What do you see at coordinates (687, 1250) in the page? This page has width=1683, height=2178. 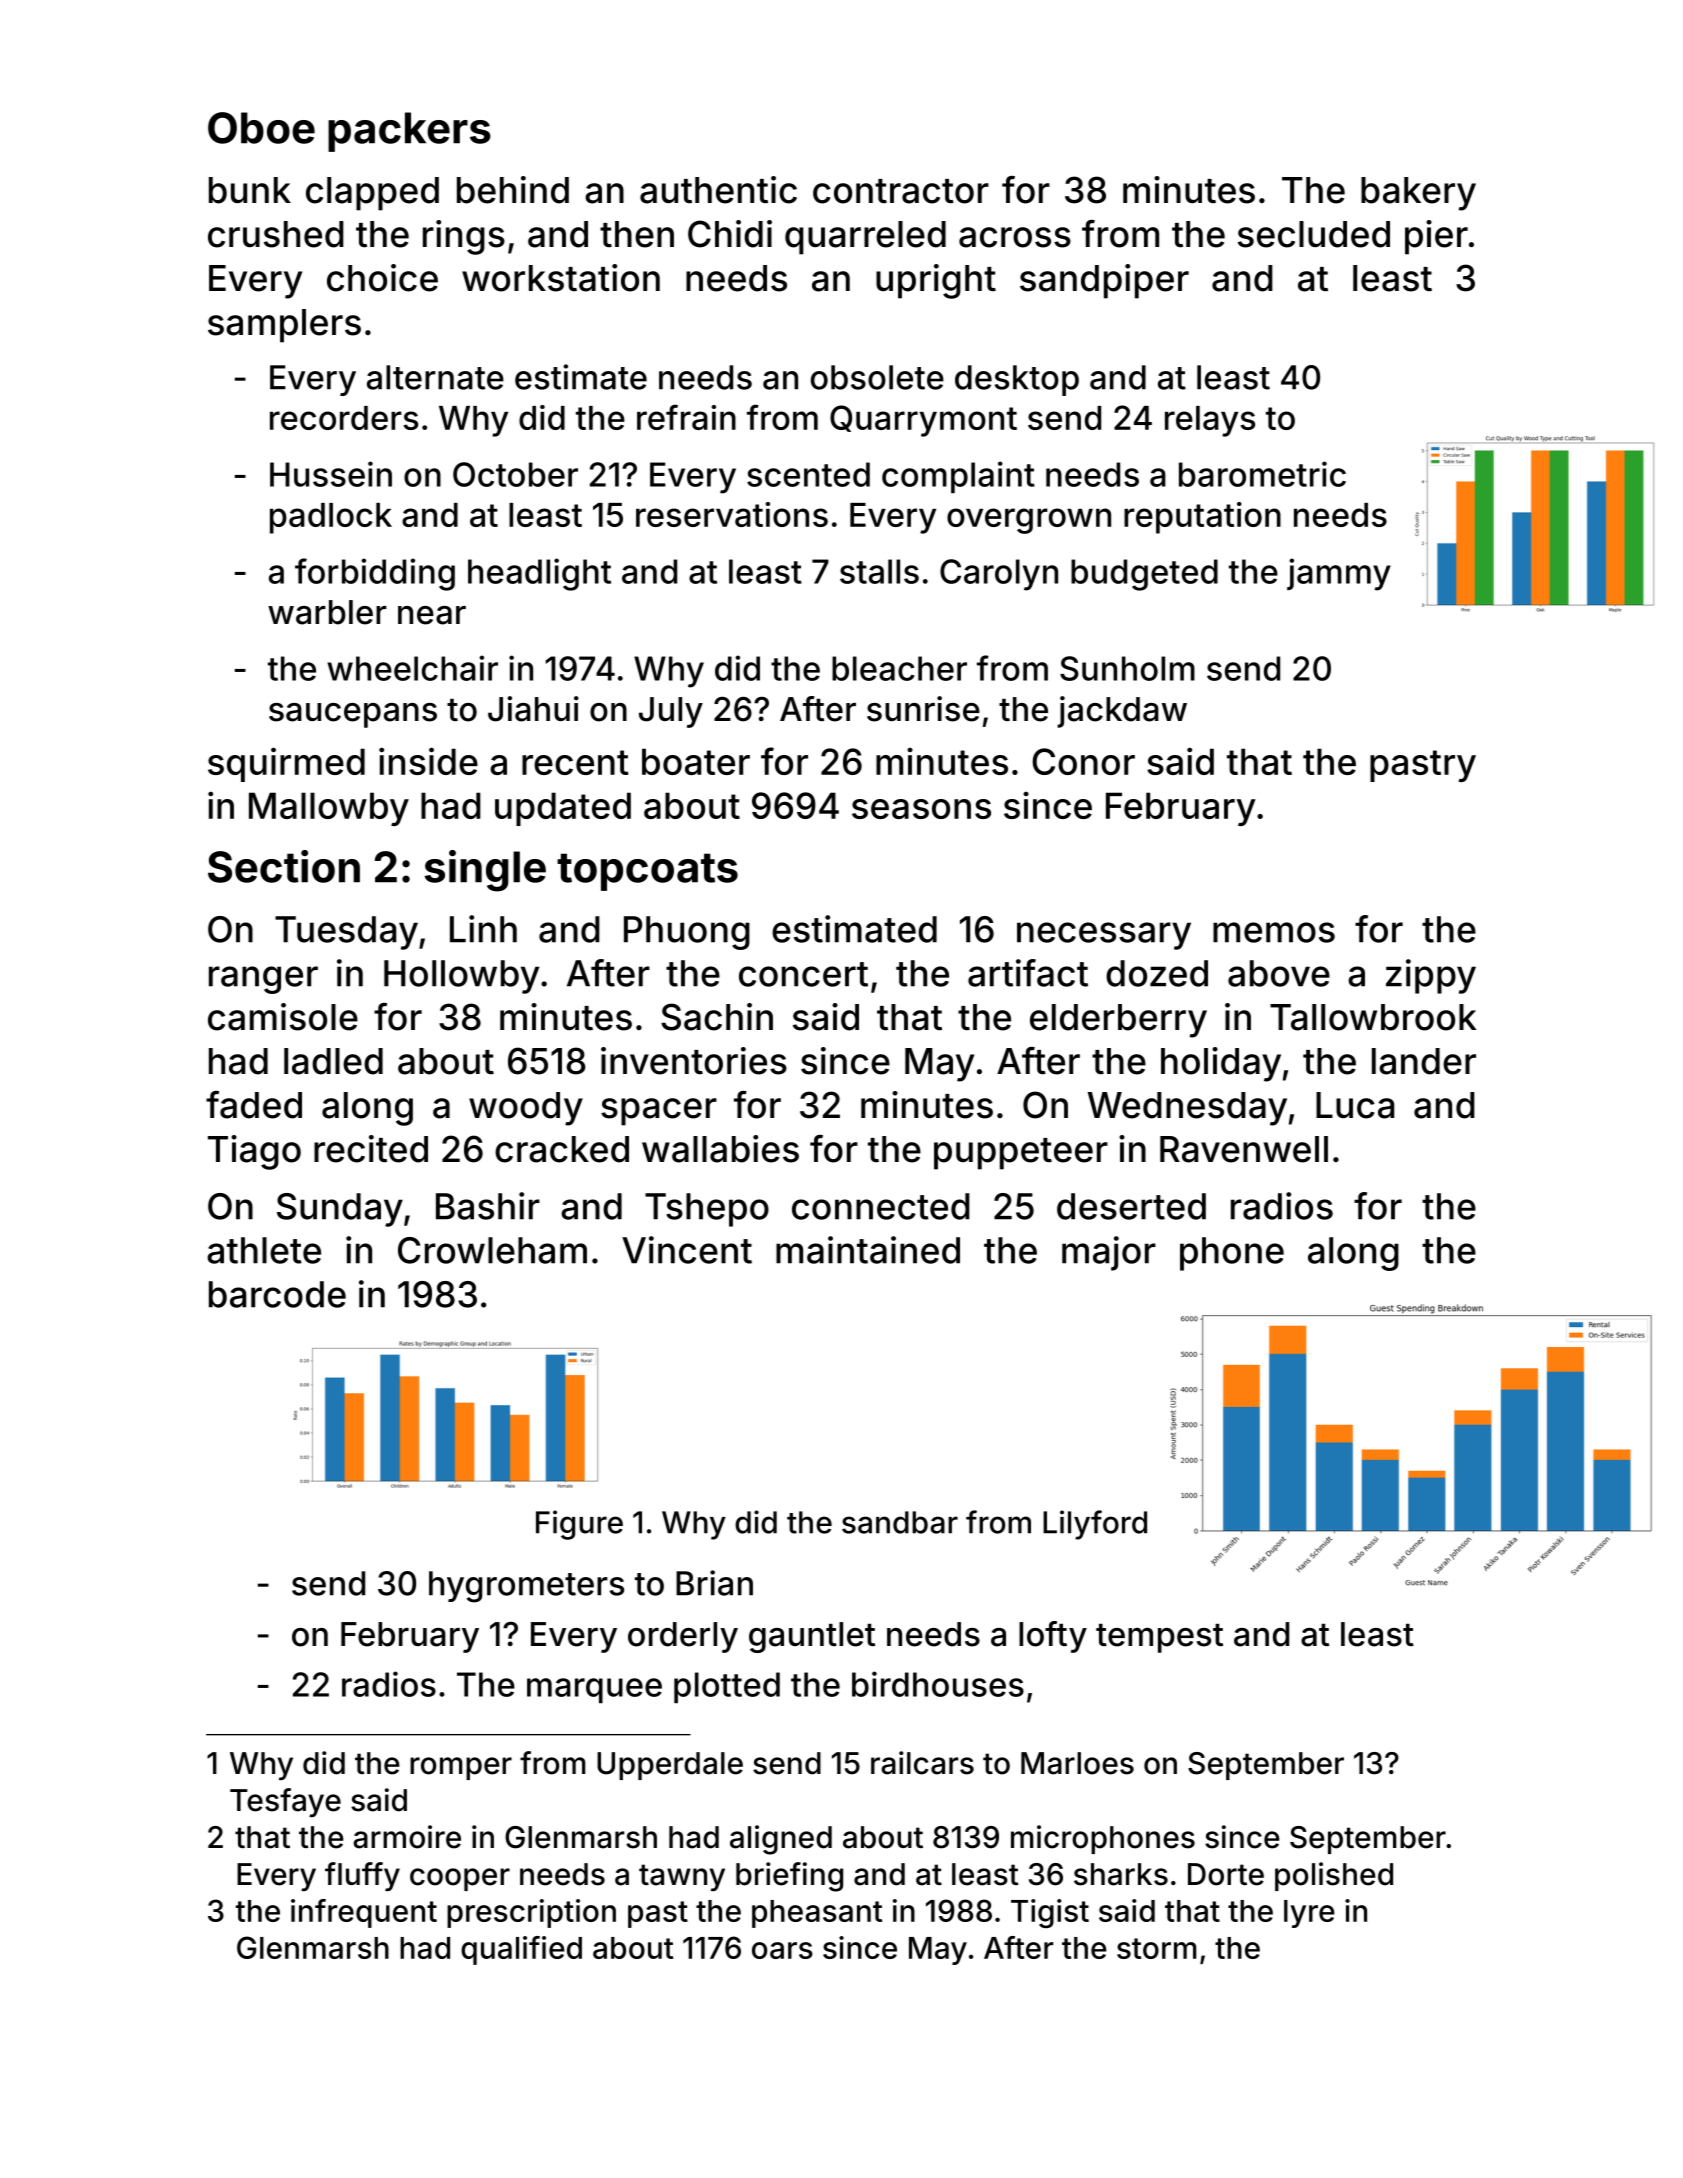 I see `Vincent` at bounding box center [687, 1250].
